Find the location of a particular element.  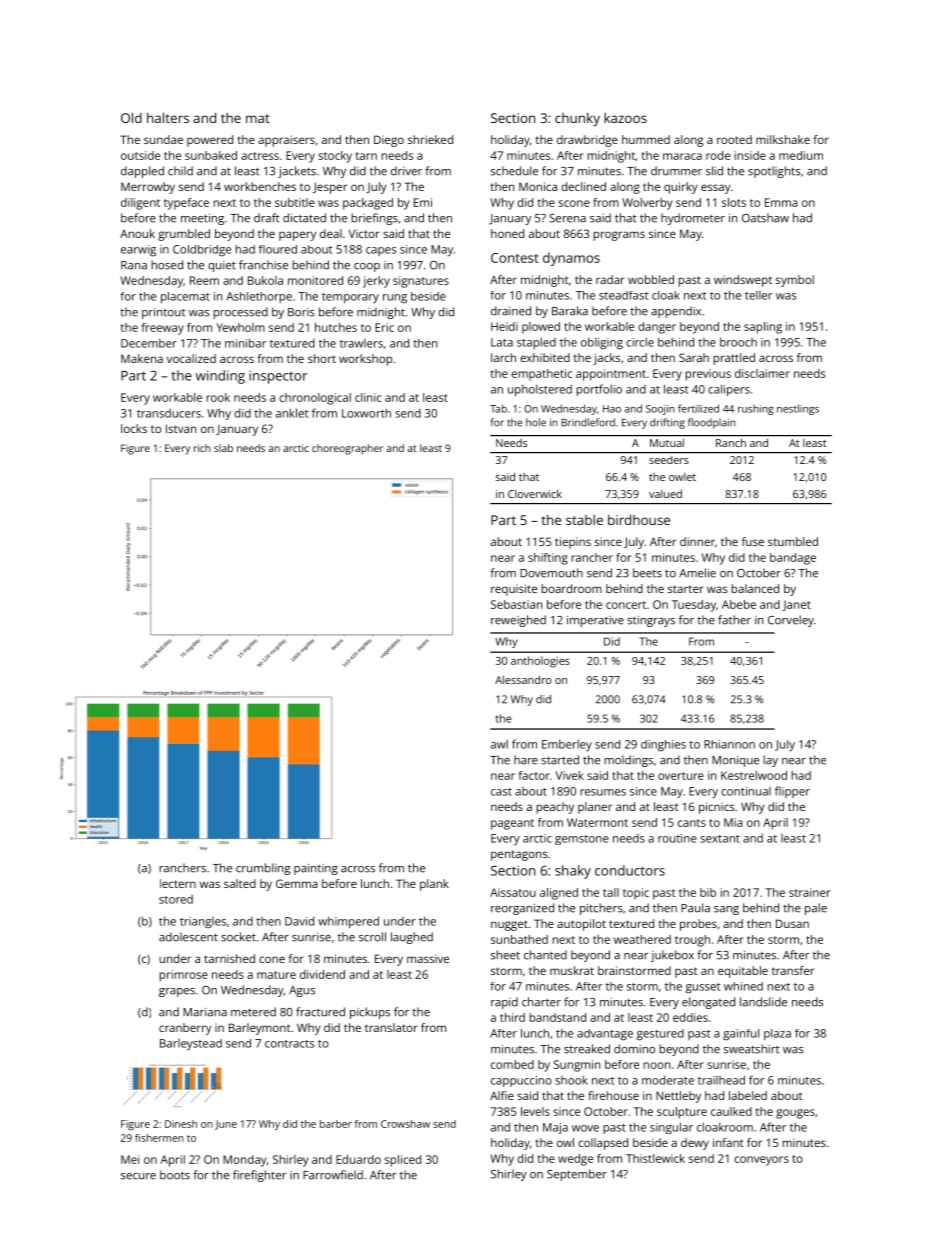

stable is located at coordinates (584, 520).
